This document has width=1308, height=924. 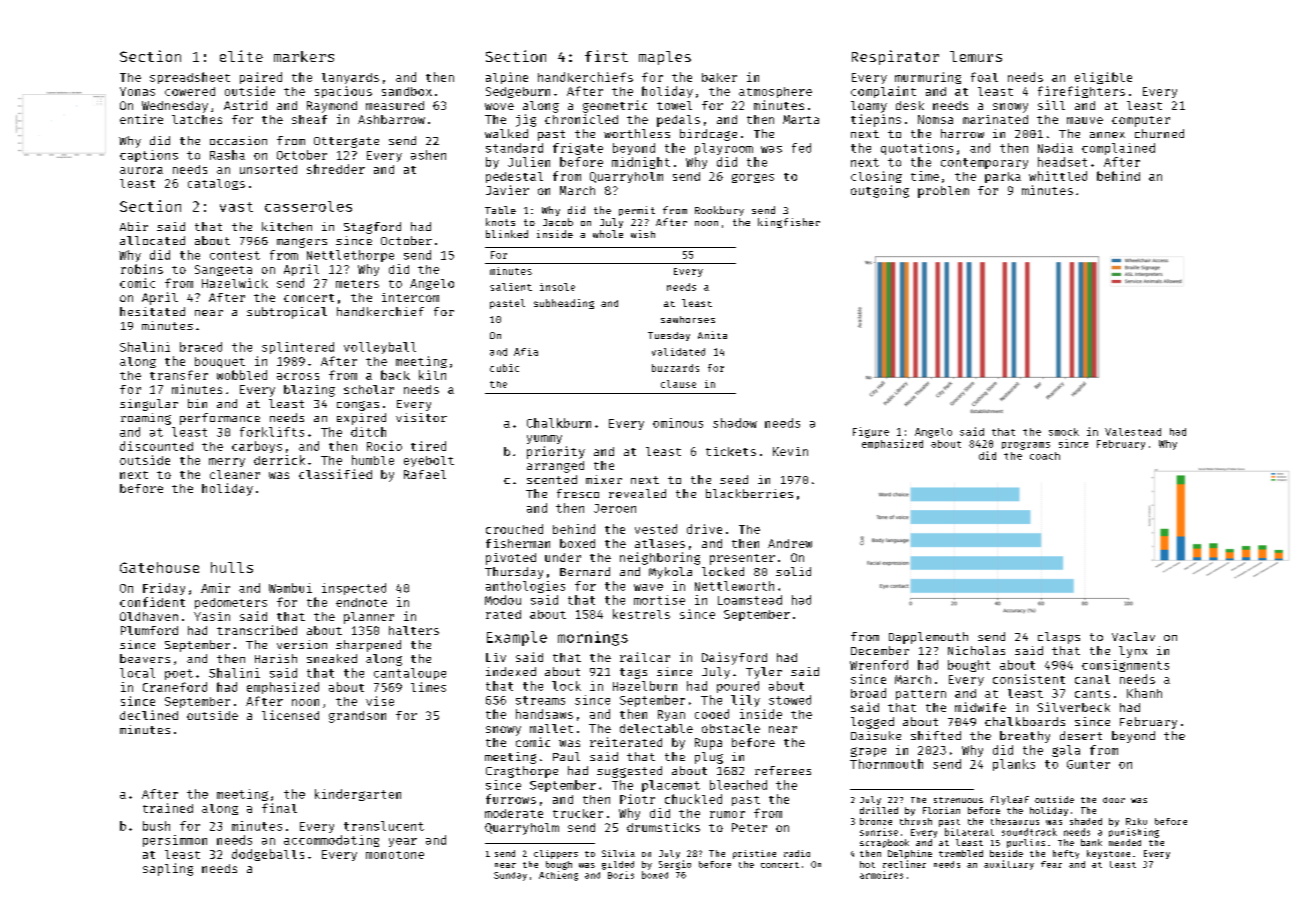 I want to click on Rupa, so click(x=708, y=744).
